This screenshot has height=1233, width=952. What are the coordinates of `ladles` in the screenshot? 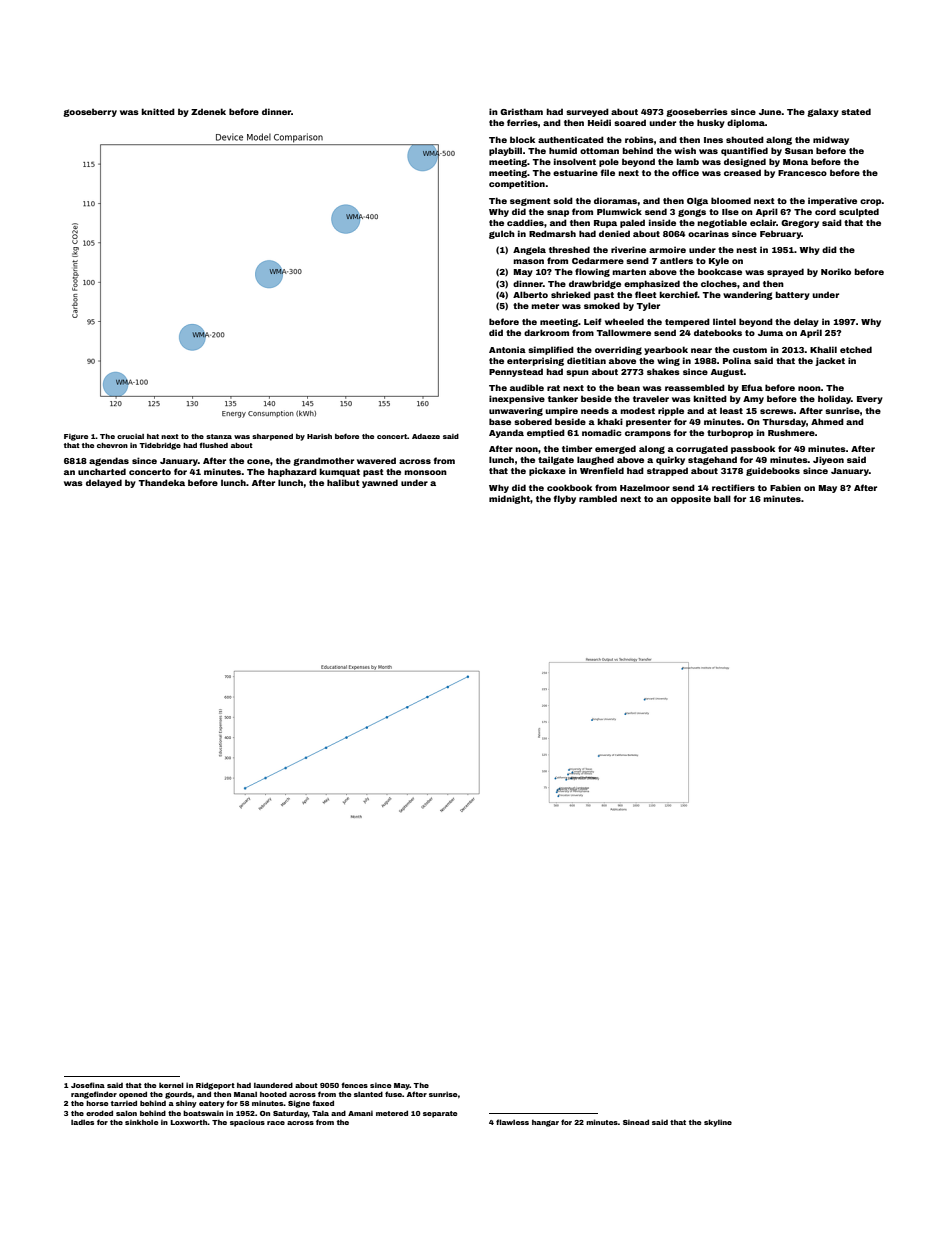 It's located at (82, 1122).
